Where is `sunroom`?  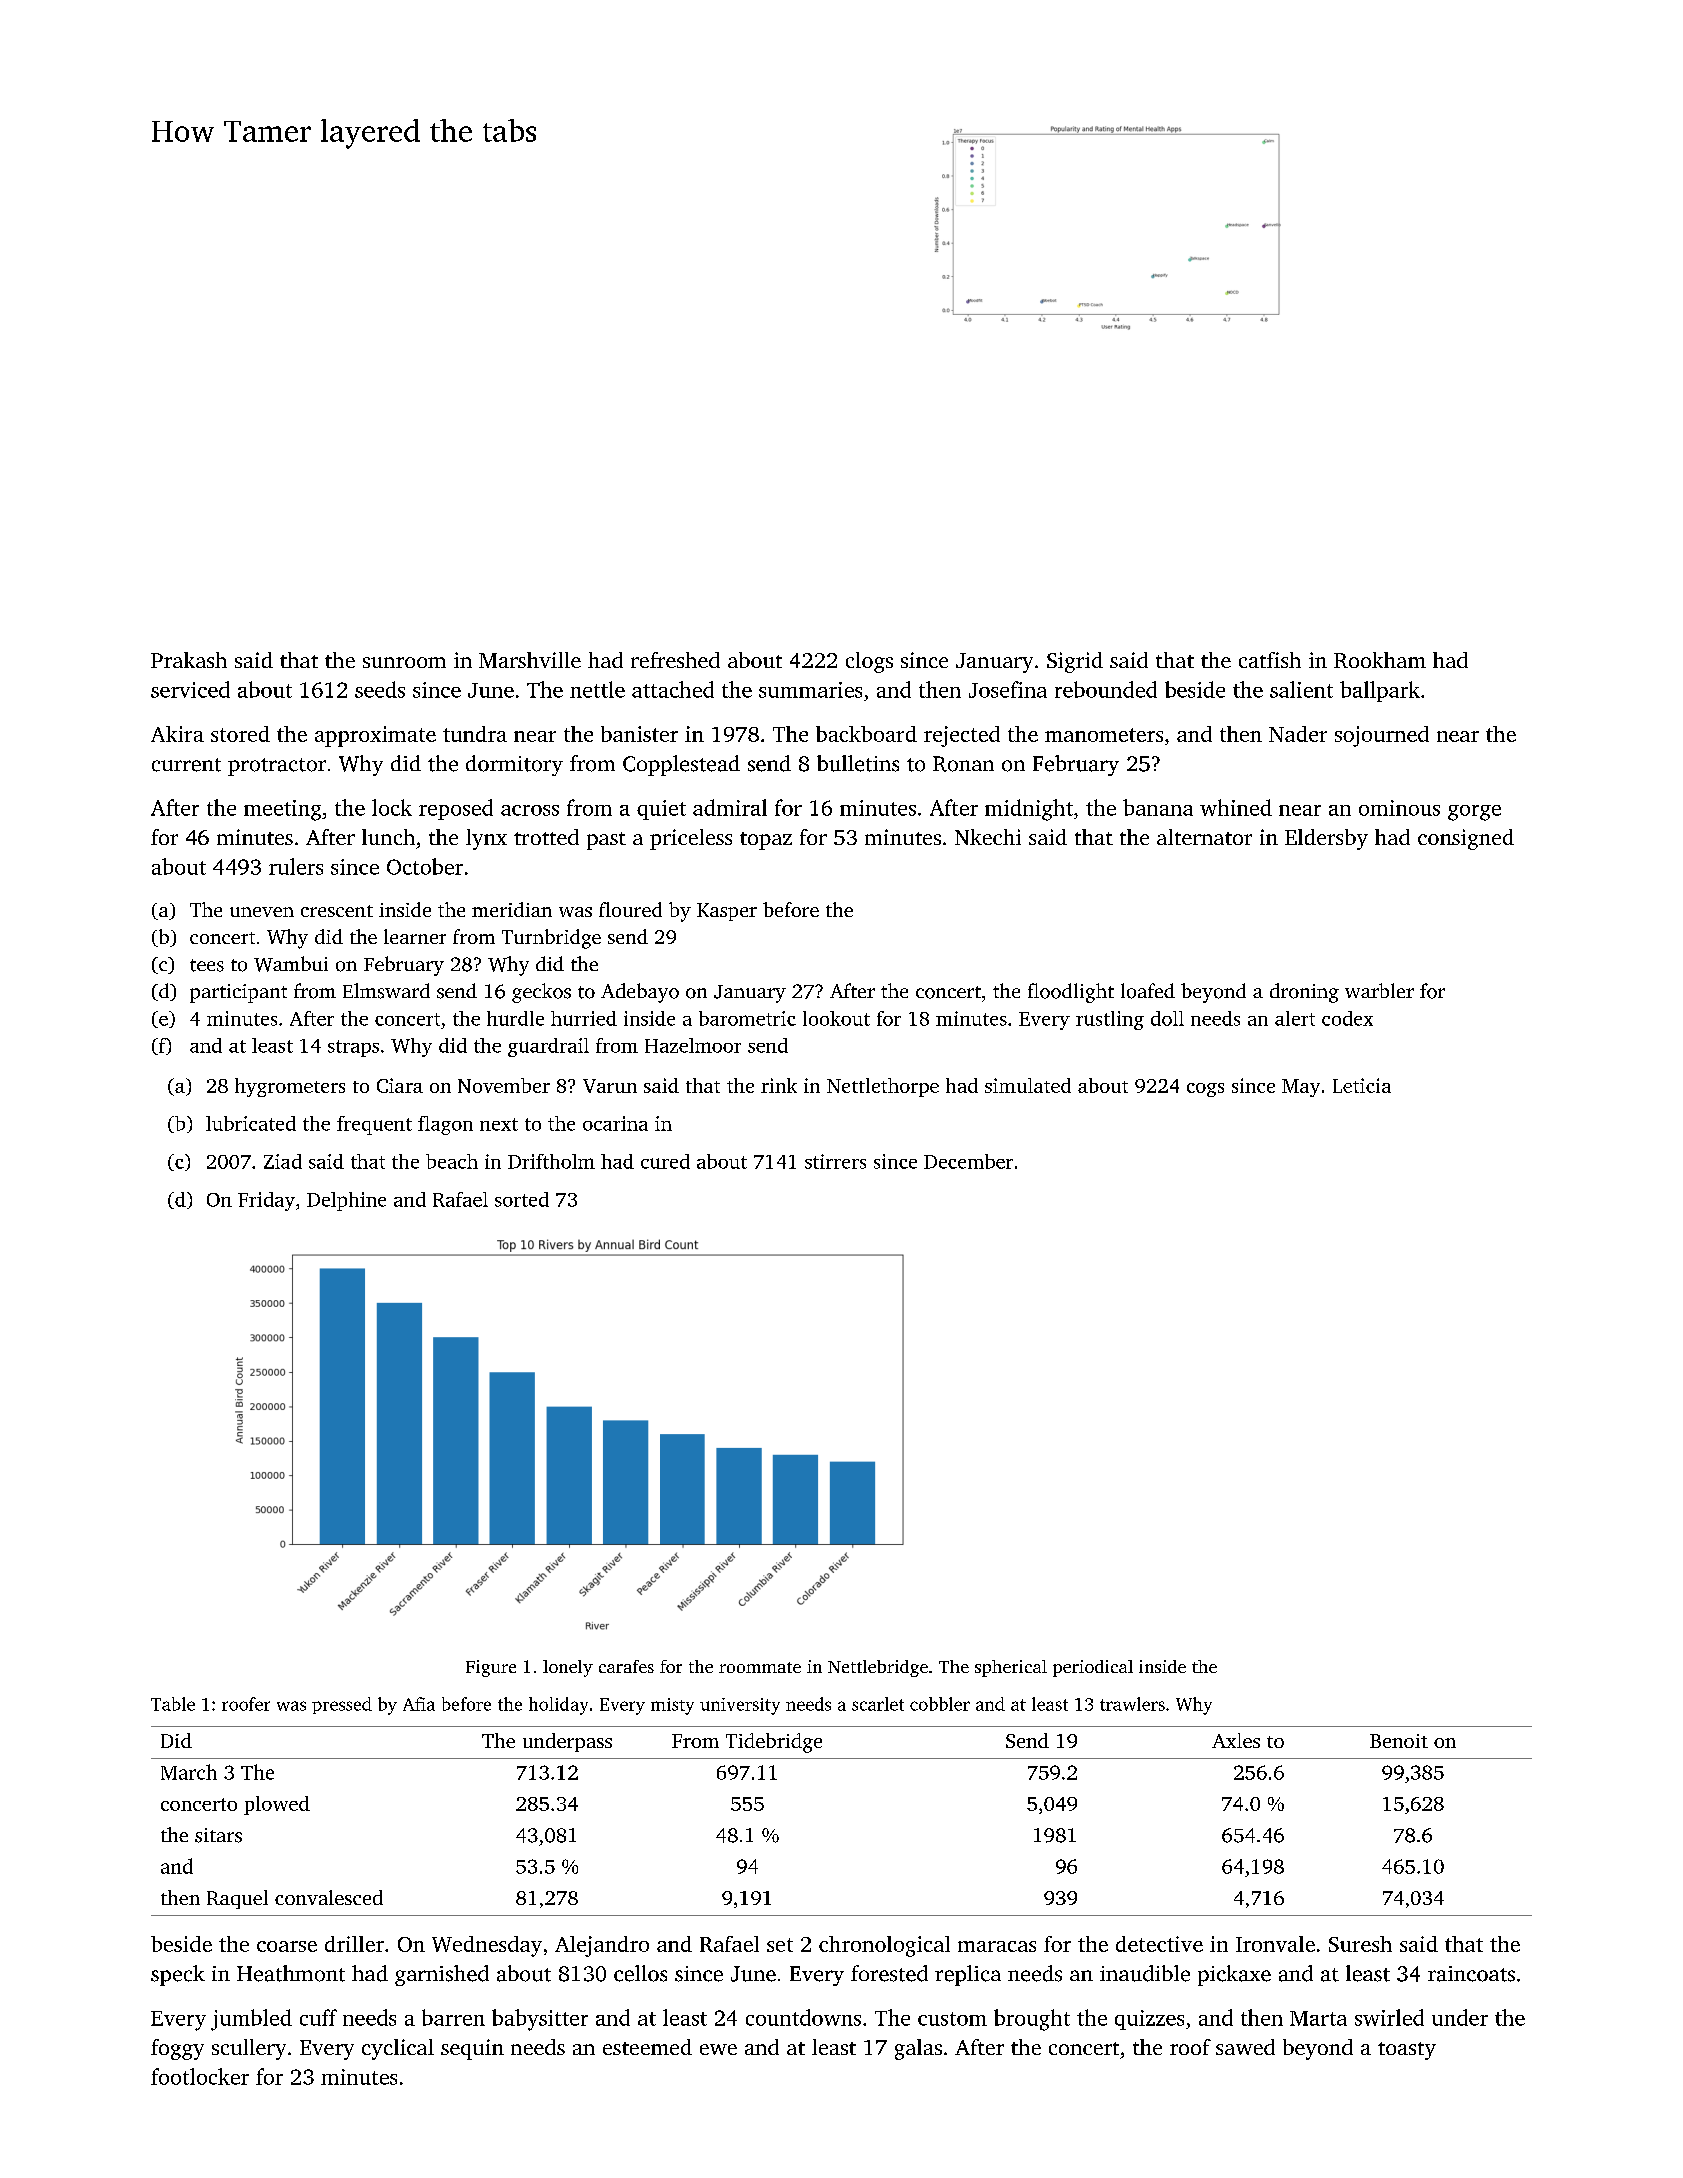 sunroom is located at coordinates (404, 662).
